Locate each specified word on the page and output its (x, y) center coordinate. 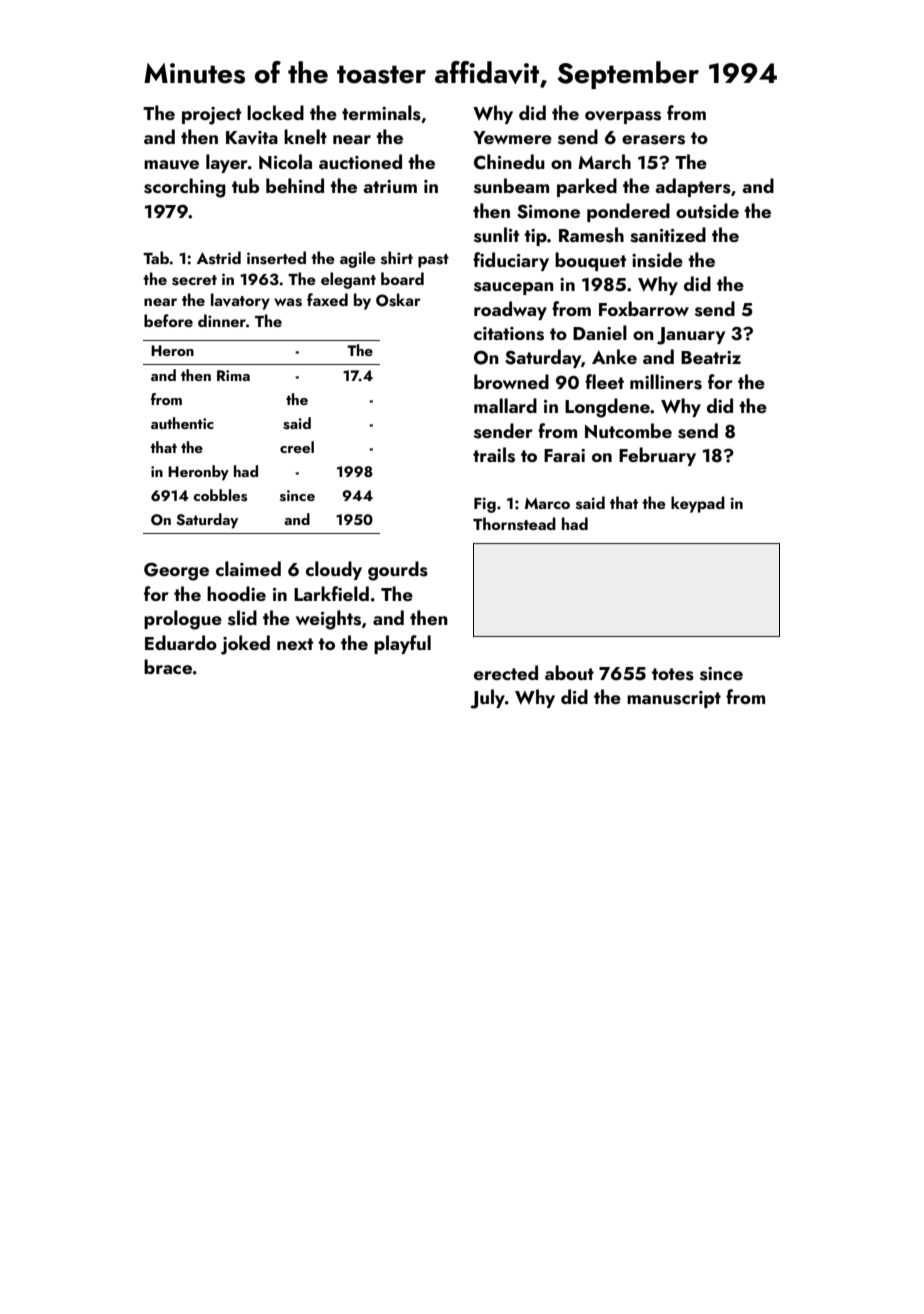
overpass (623, 117)
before (168, 320)
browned (511, 381)
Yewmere (512, 137)
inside (657, 260)
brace (168, 666)
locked (275, 112)
